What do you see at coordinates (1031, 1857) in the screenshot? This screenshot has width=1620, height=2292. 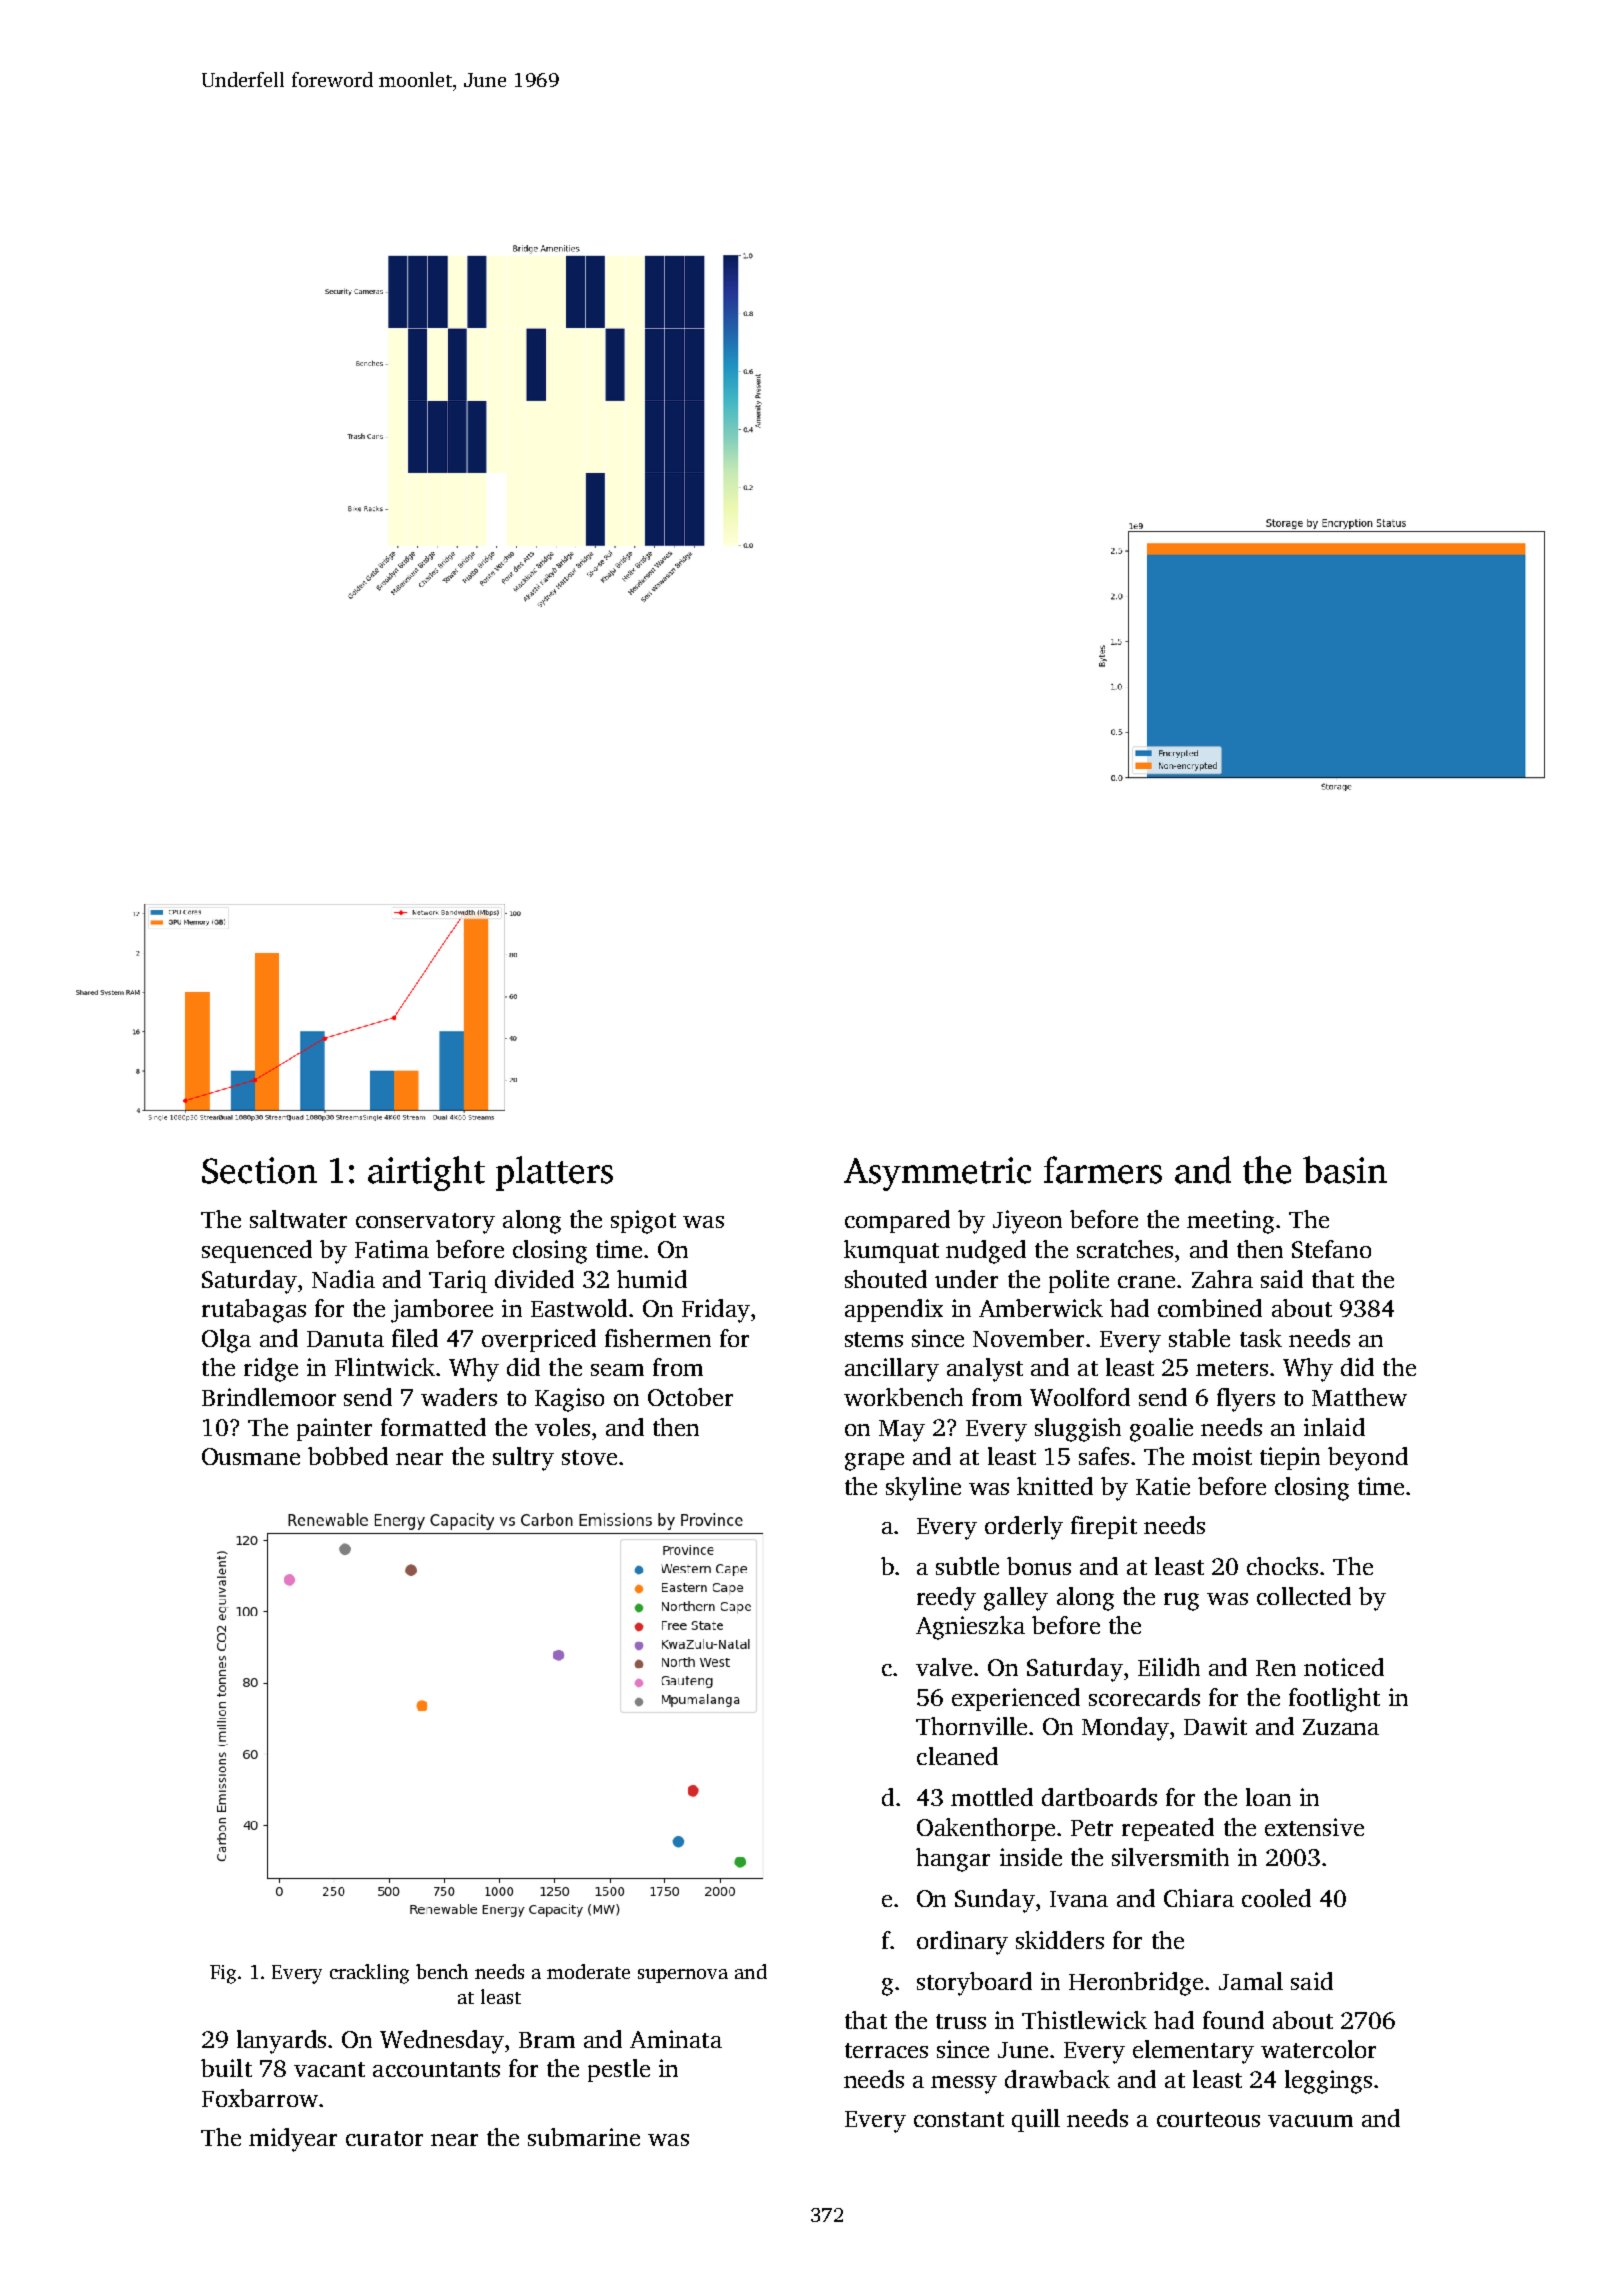 I see `inside` at bounding box center [1031, 1857].
